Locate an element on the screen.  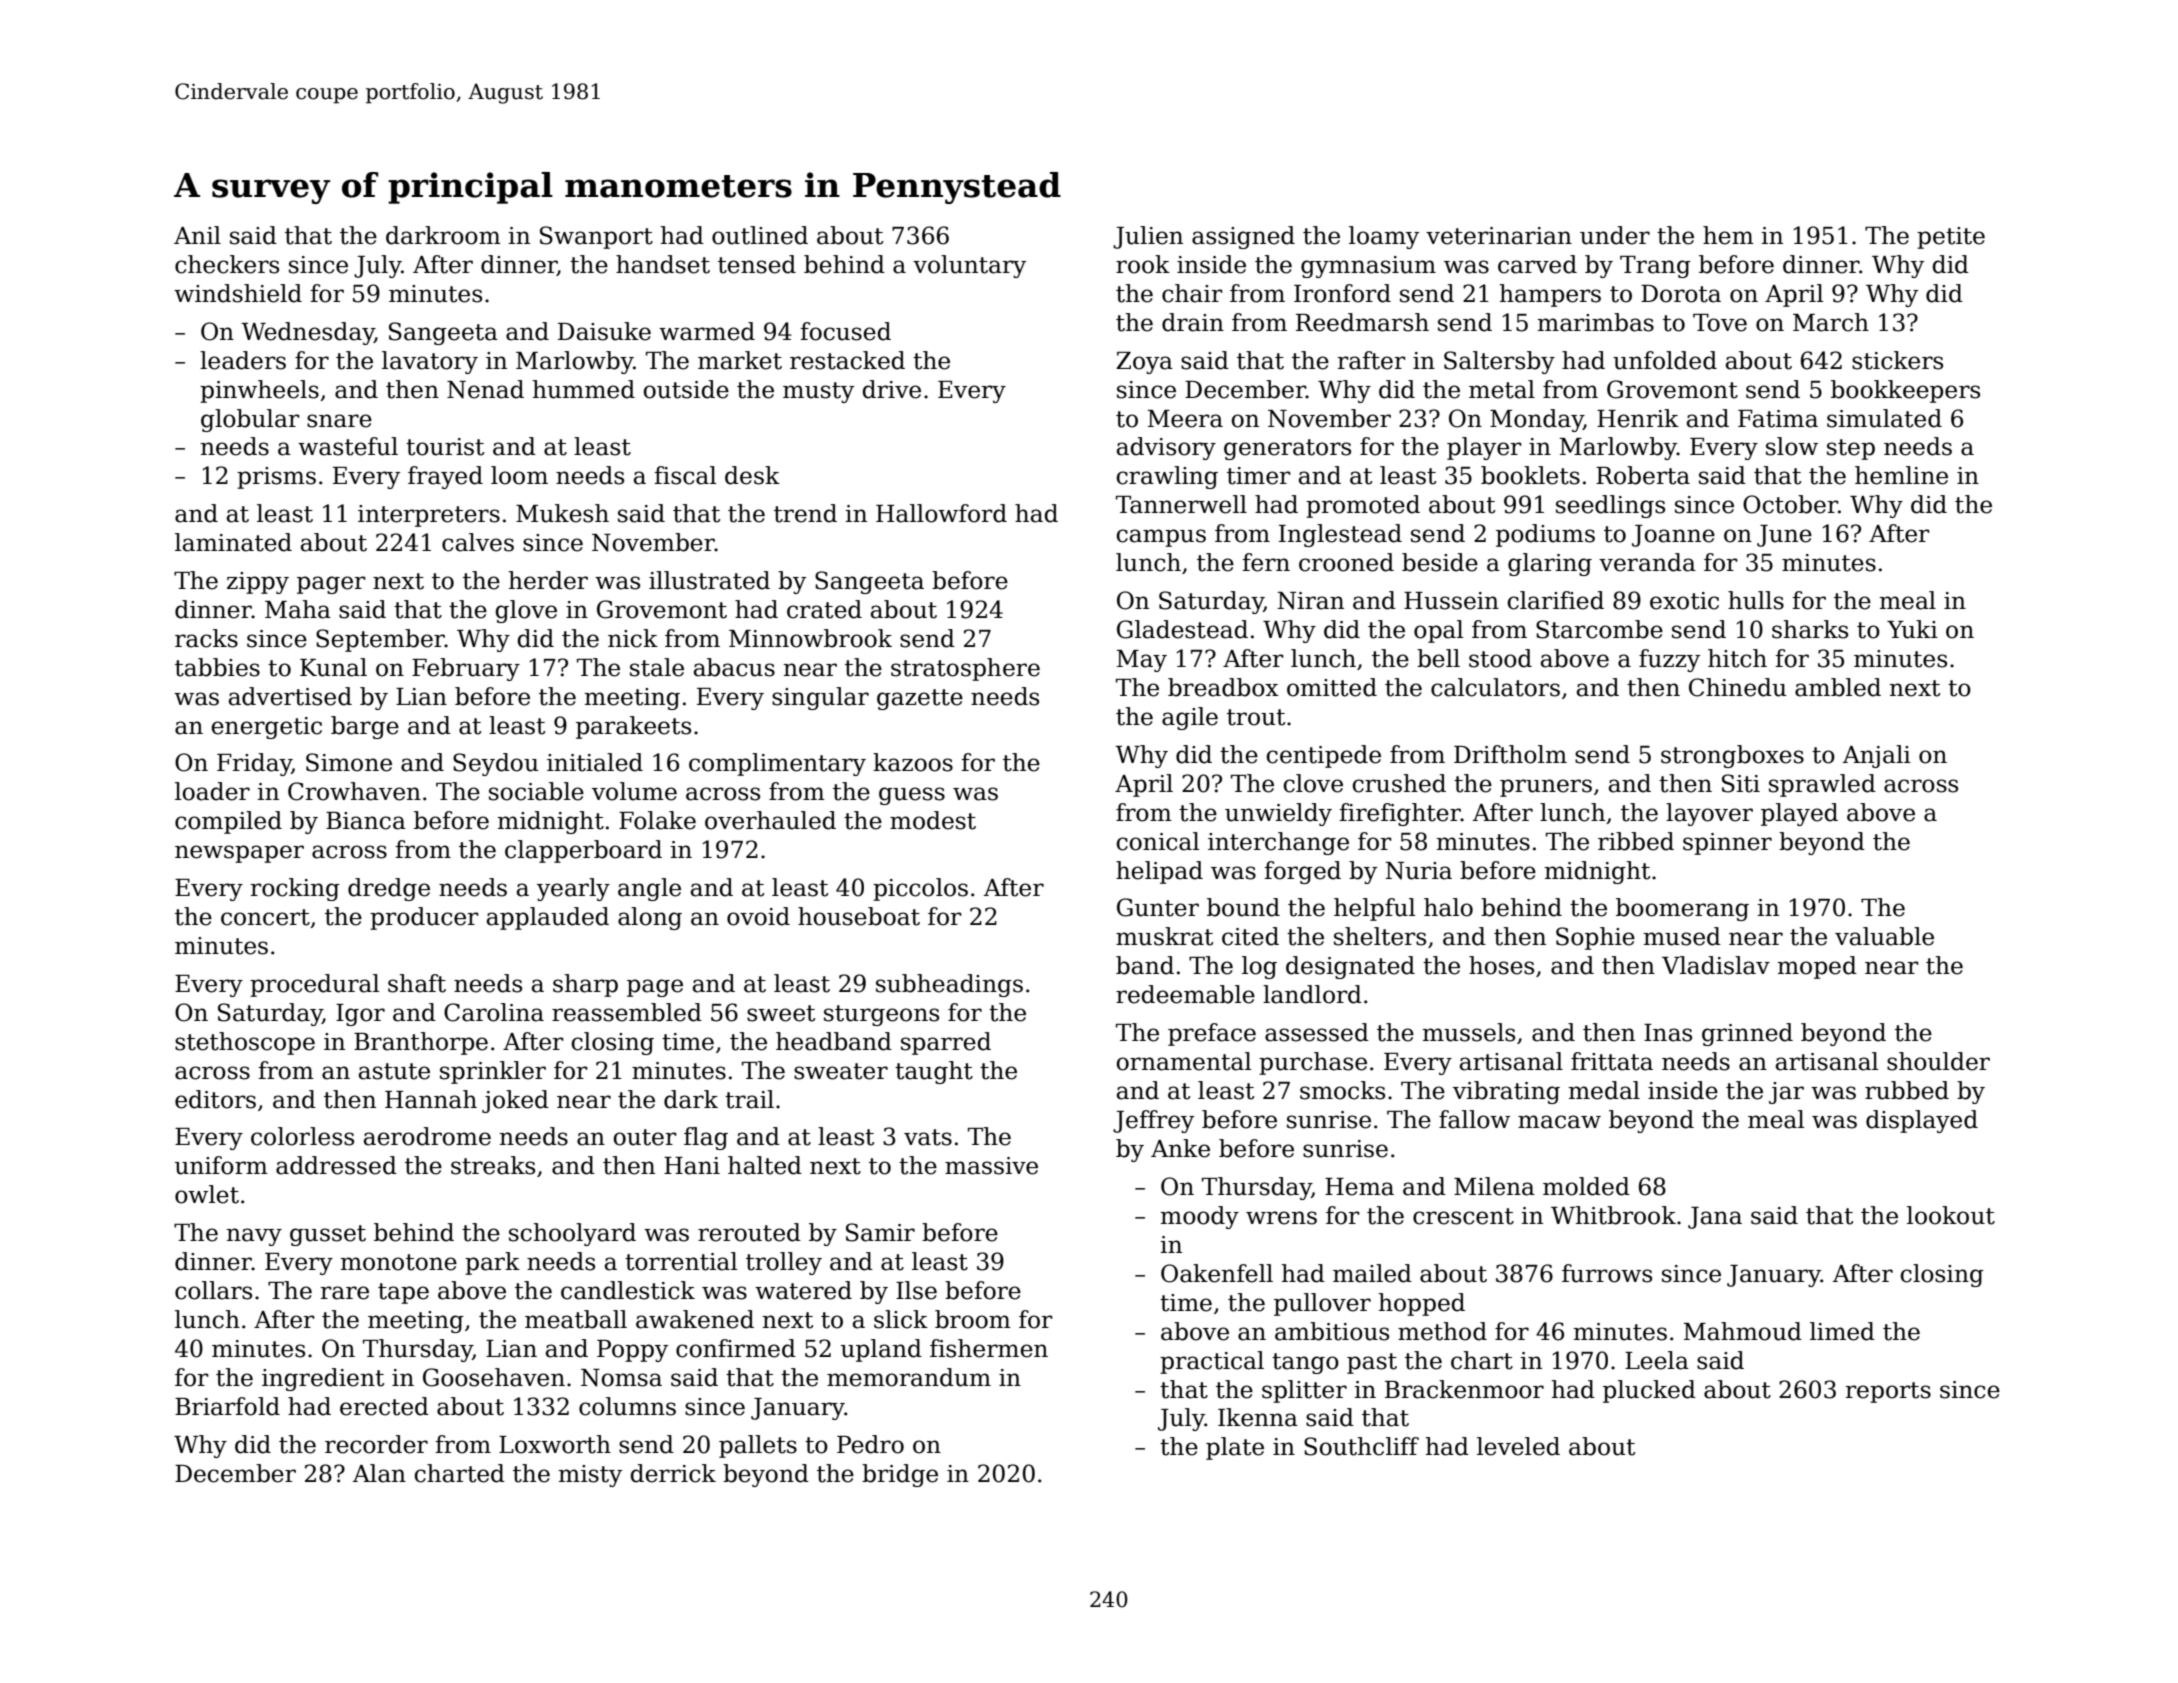
misty is located at coordinates (590, 1476).
